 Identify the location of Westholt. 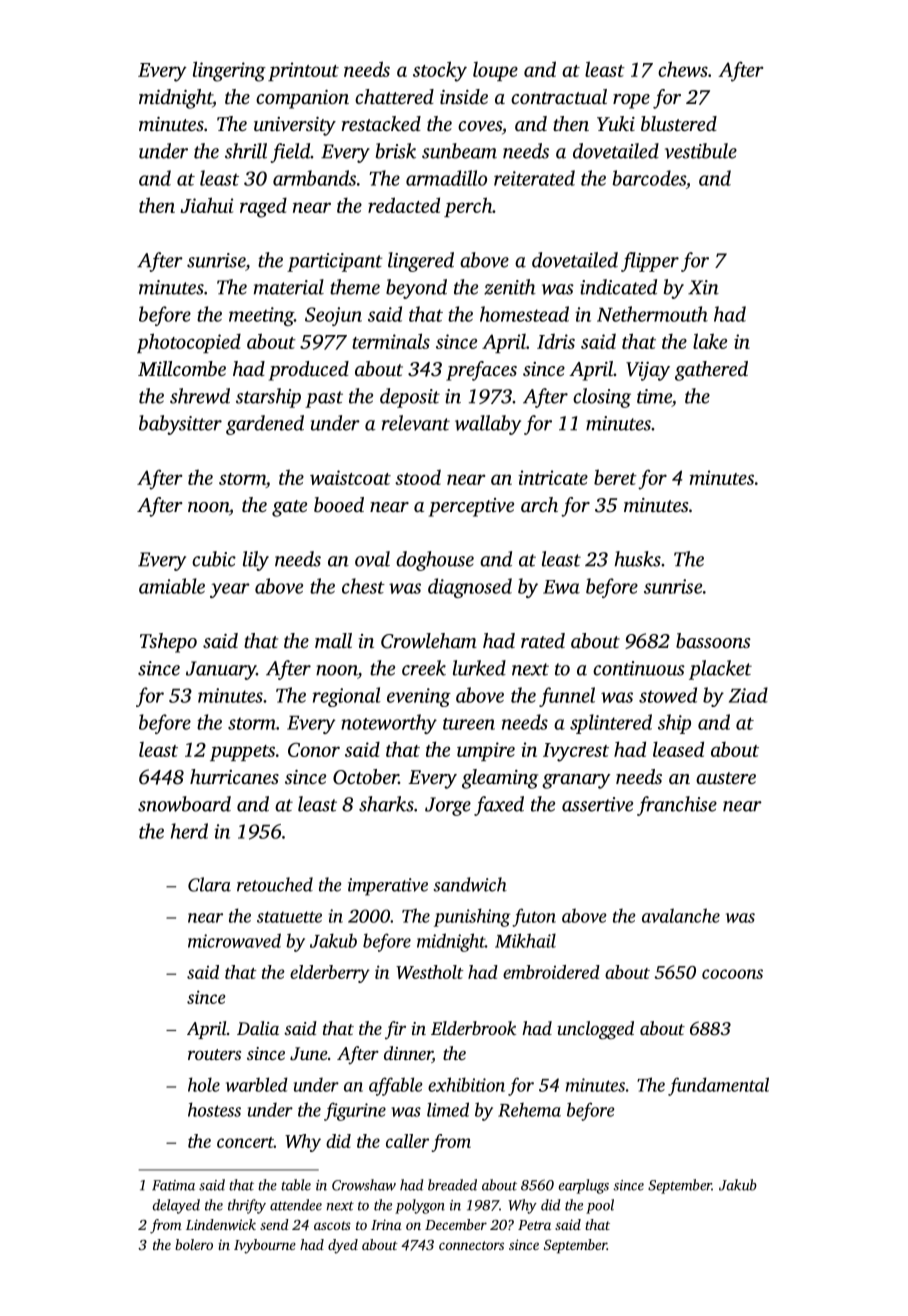
(430, 972).
